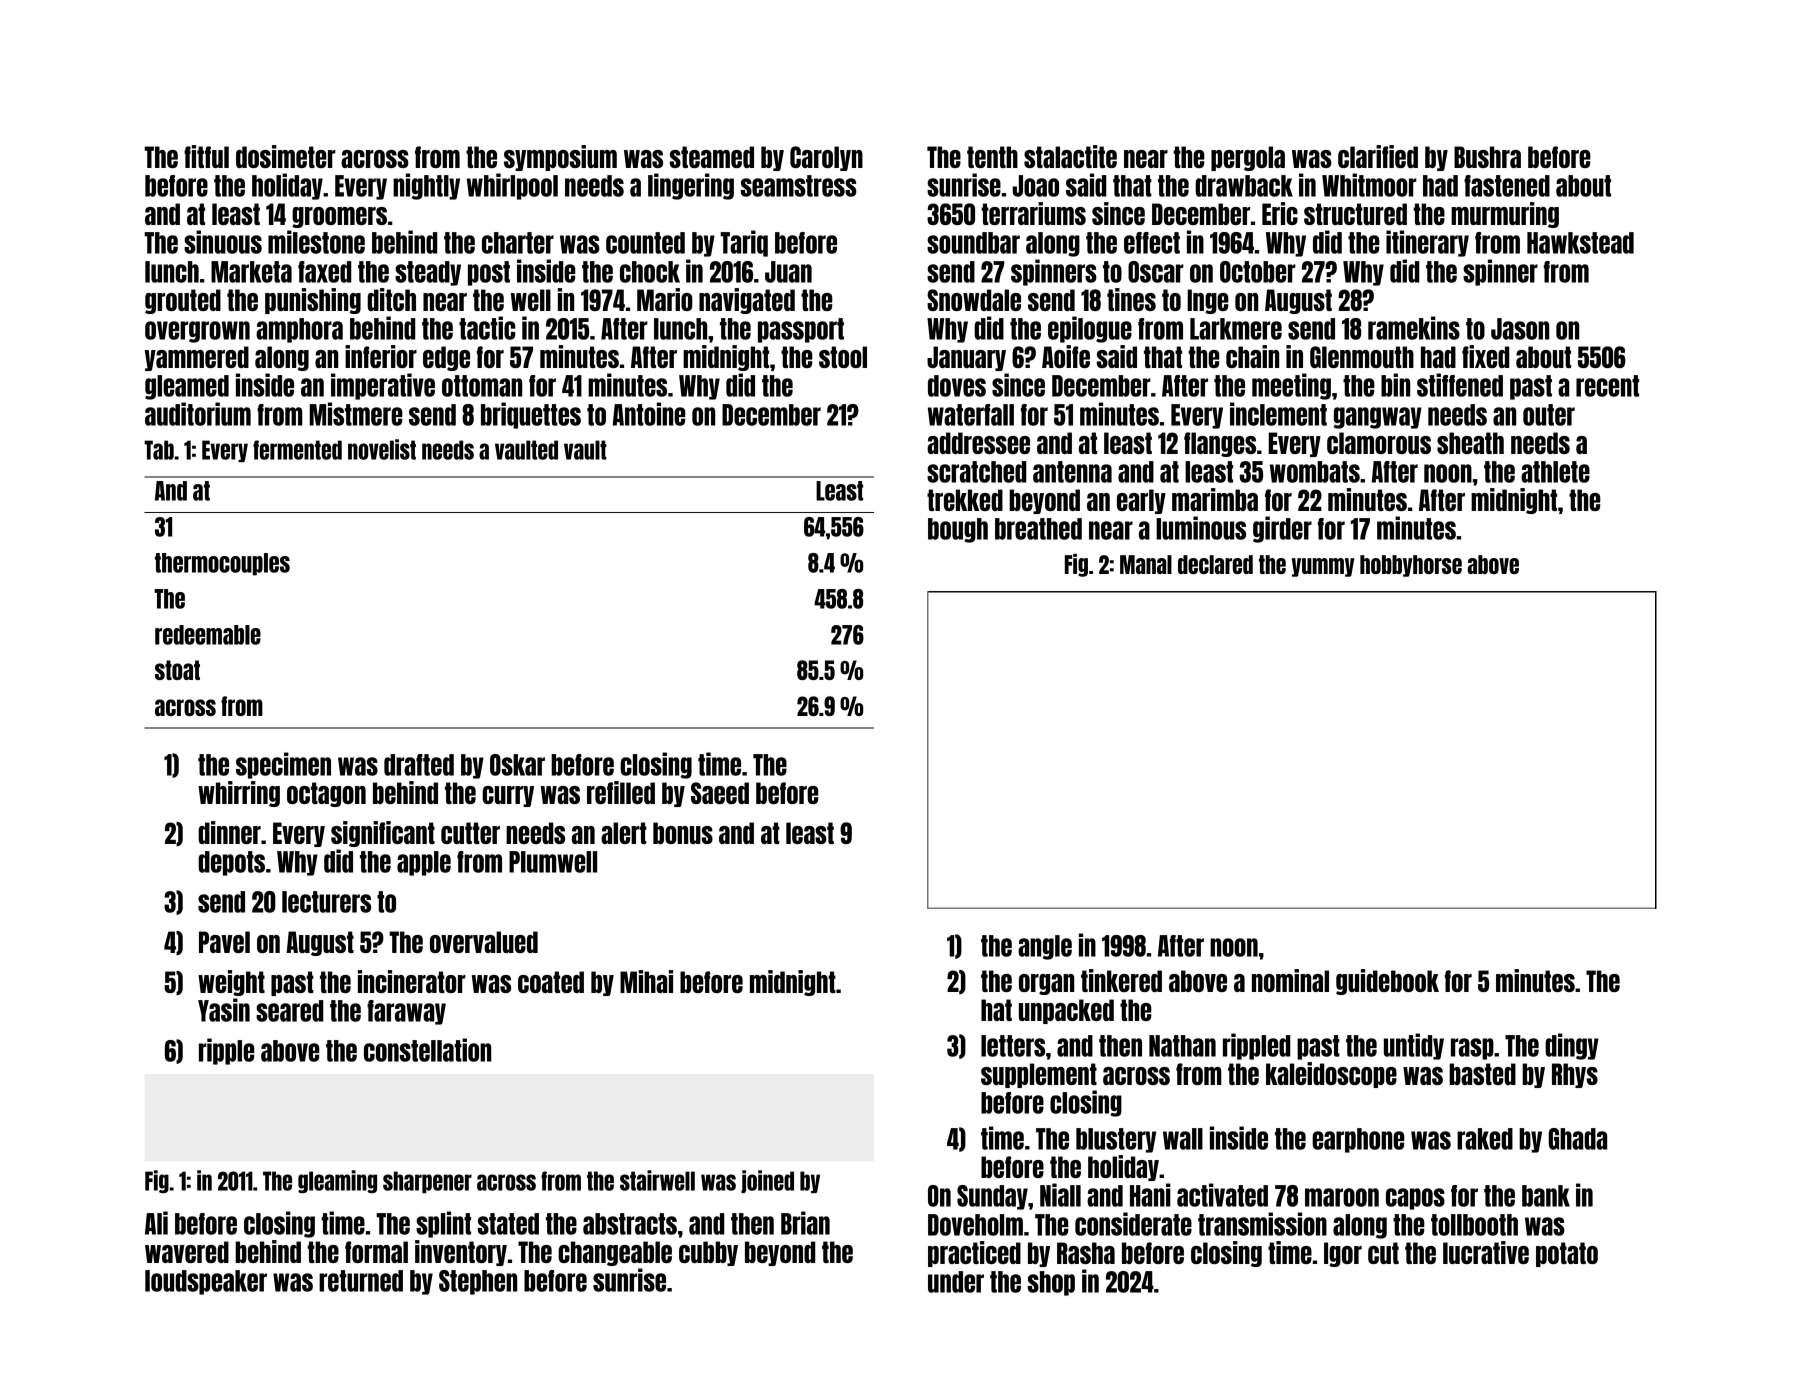  What do you see at coordinates (156, 1223) in the screenshot?
I see `Ali` at bounding box center [156, 1223].
